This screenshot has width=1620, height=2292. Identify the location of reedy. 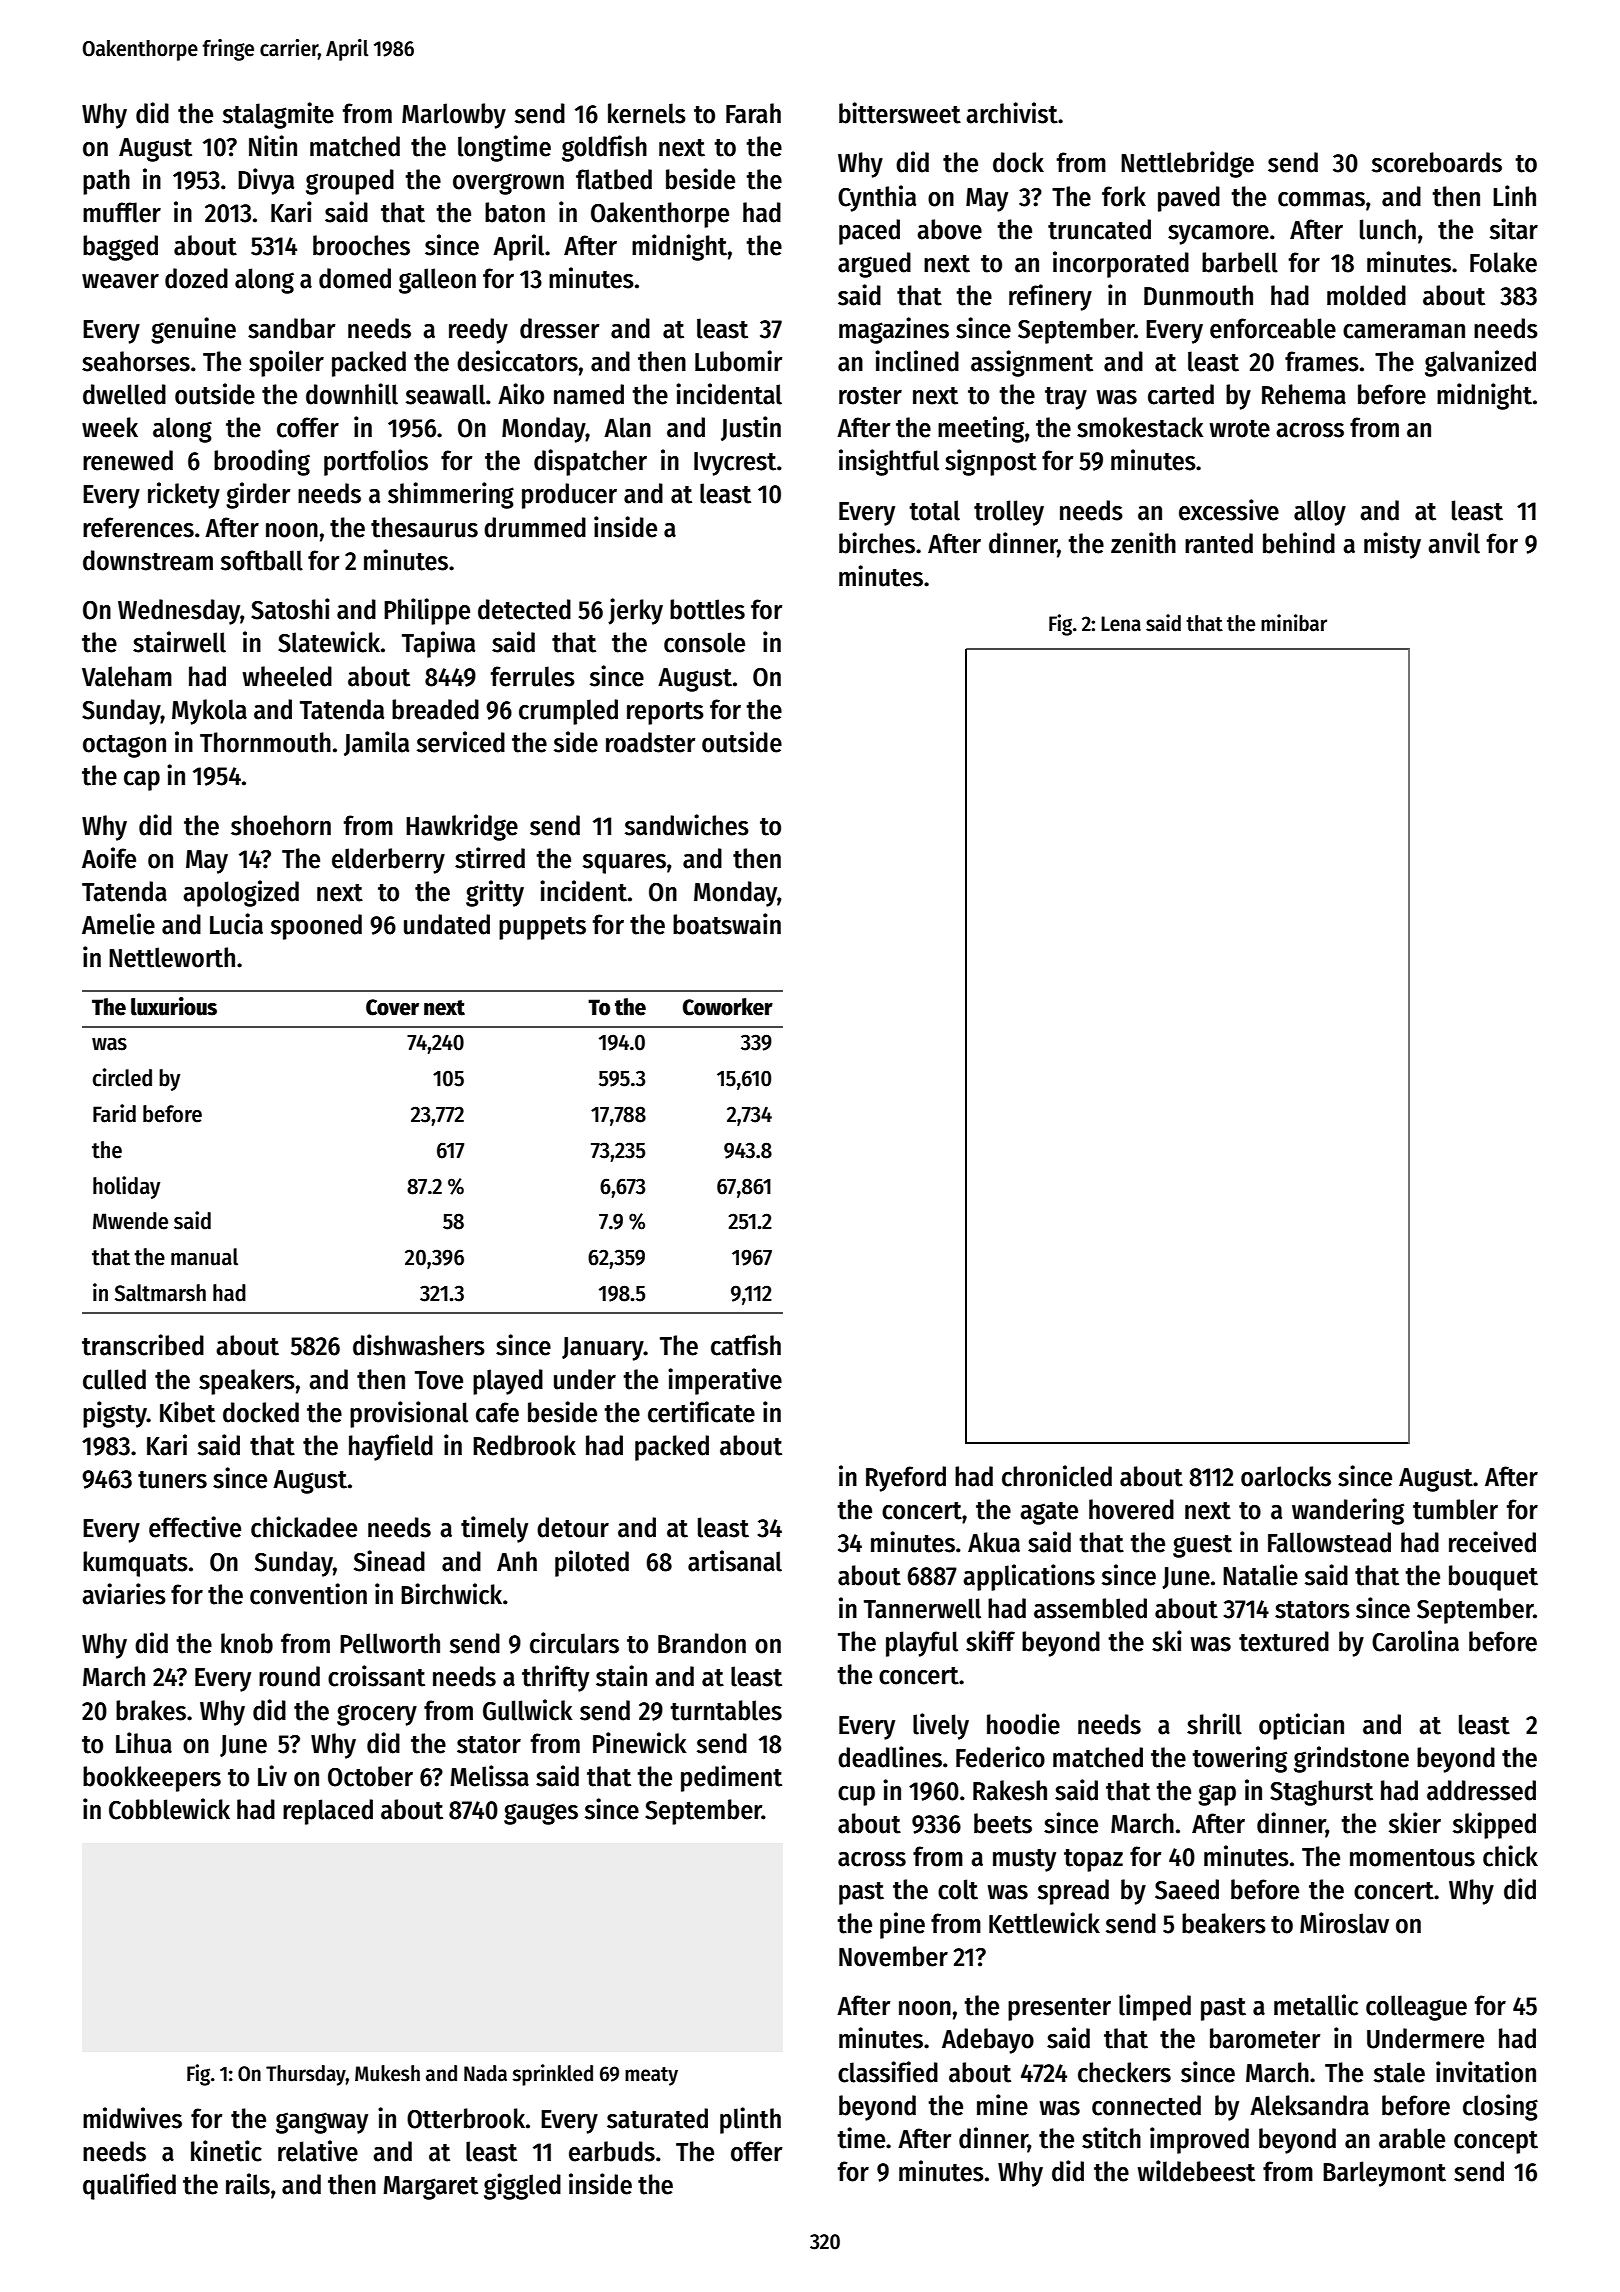
(478, 331).
